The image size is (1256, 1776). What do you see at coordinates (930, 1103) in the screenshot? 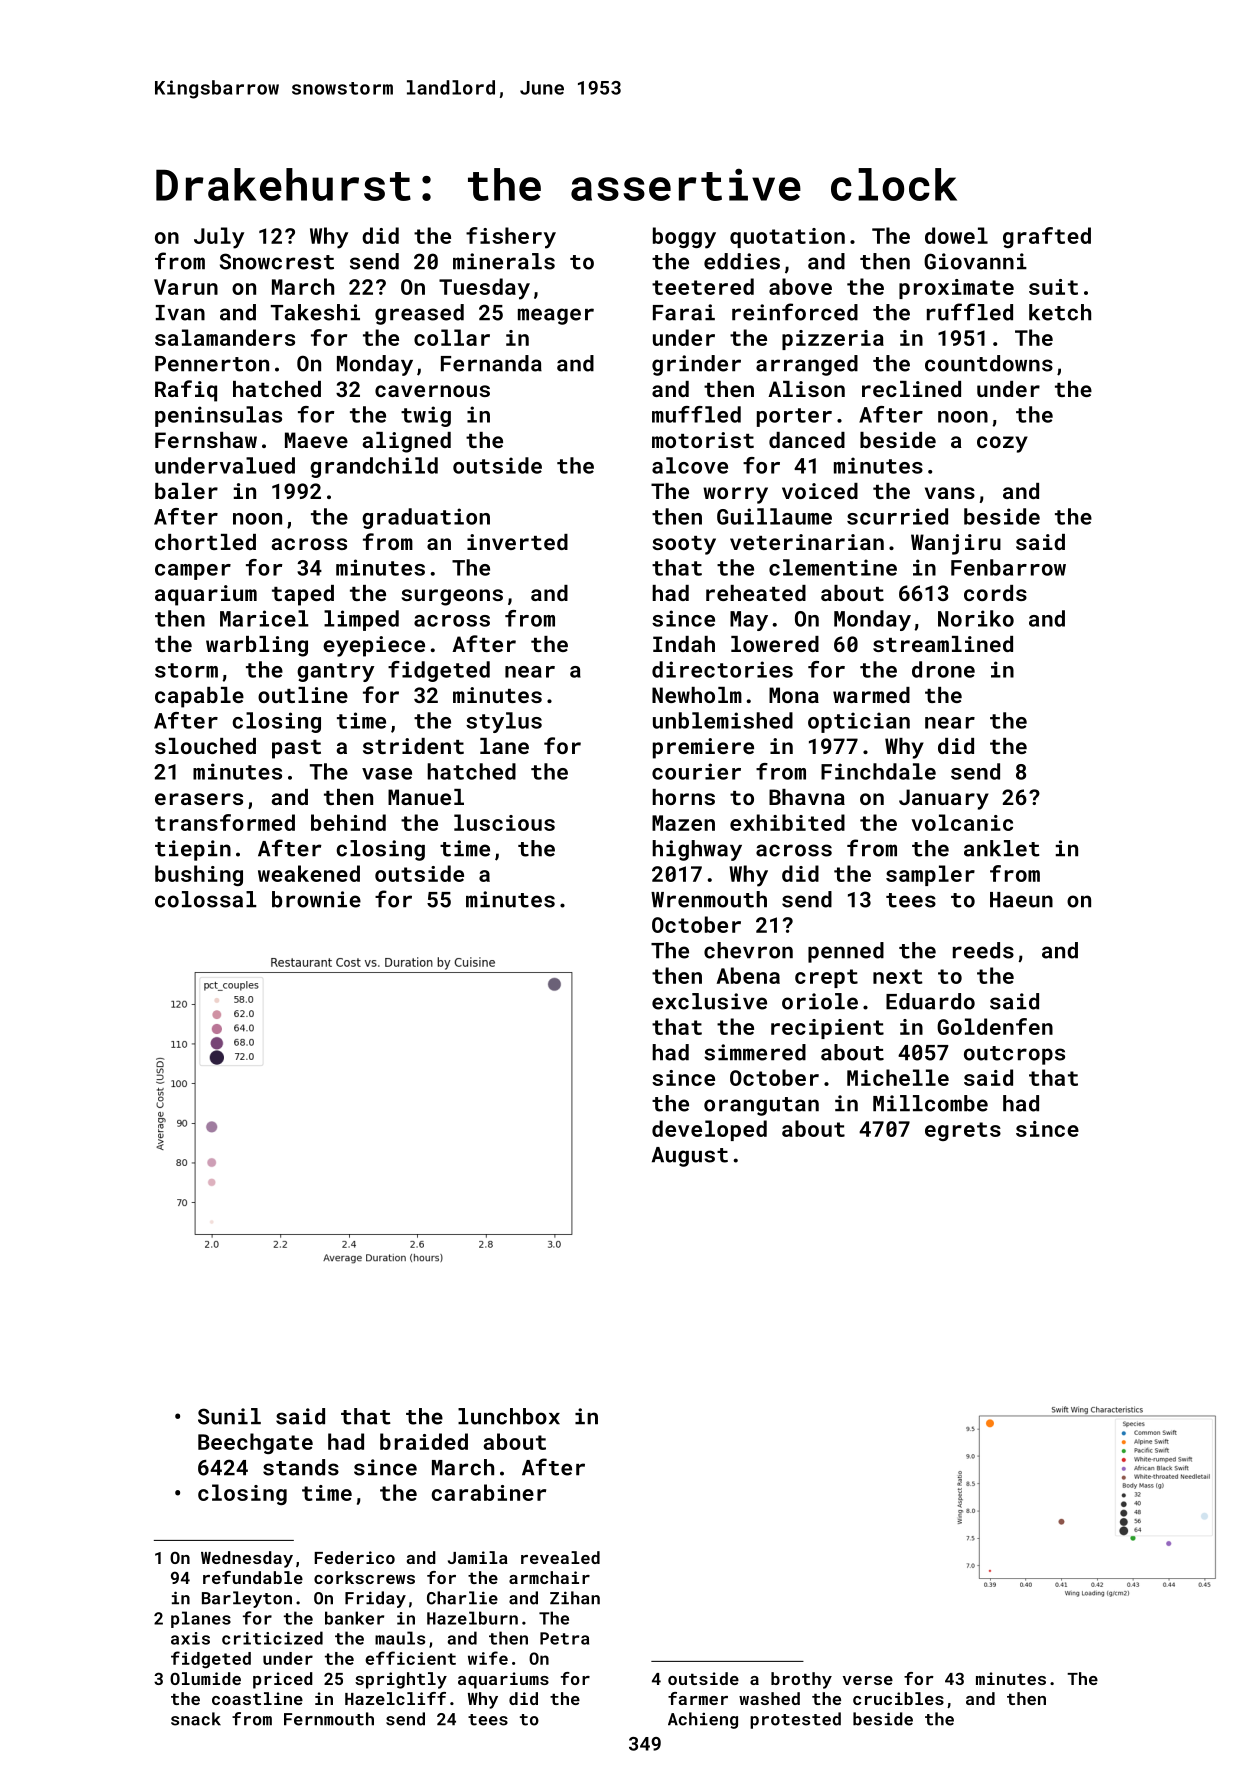
I see `Millcombe` at bounding box center [930, 1103].
